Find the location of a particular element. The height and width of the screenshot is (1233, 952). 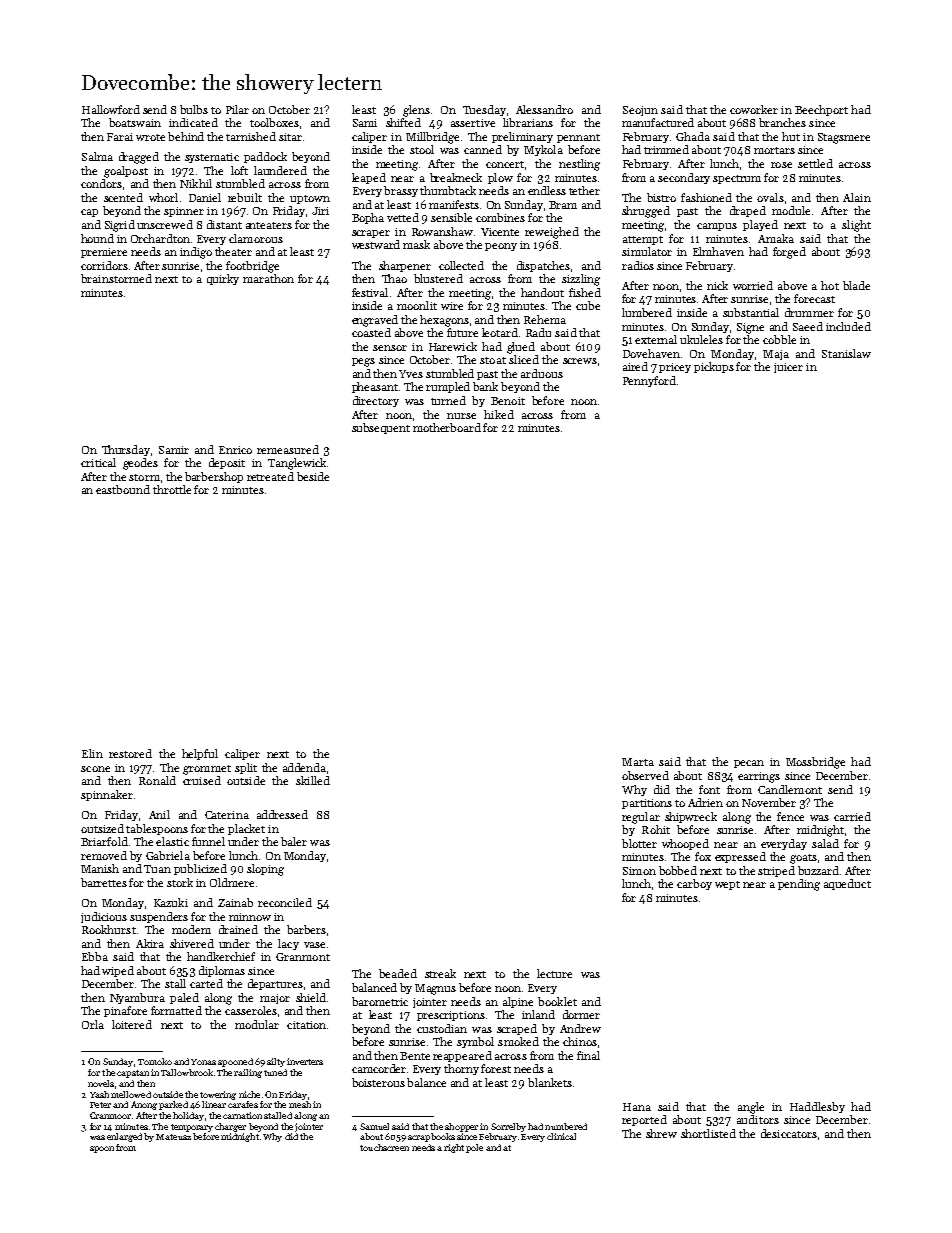

corridors is located at coordinates (104, 265).
